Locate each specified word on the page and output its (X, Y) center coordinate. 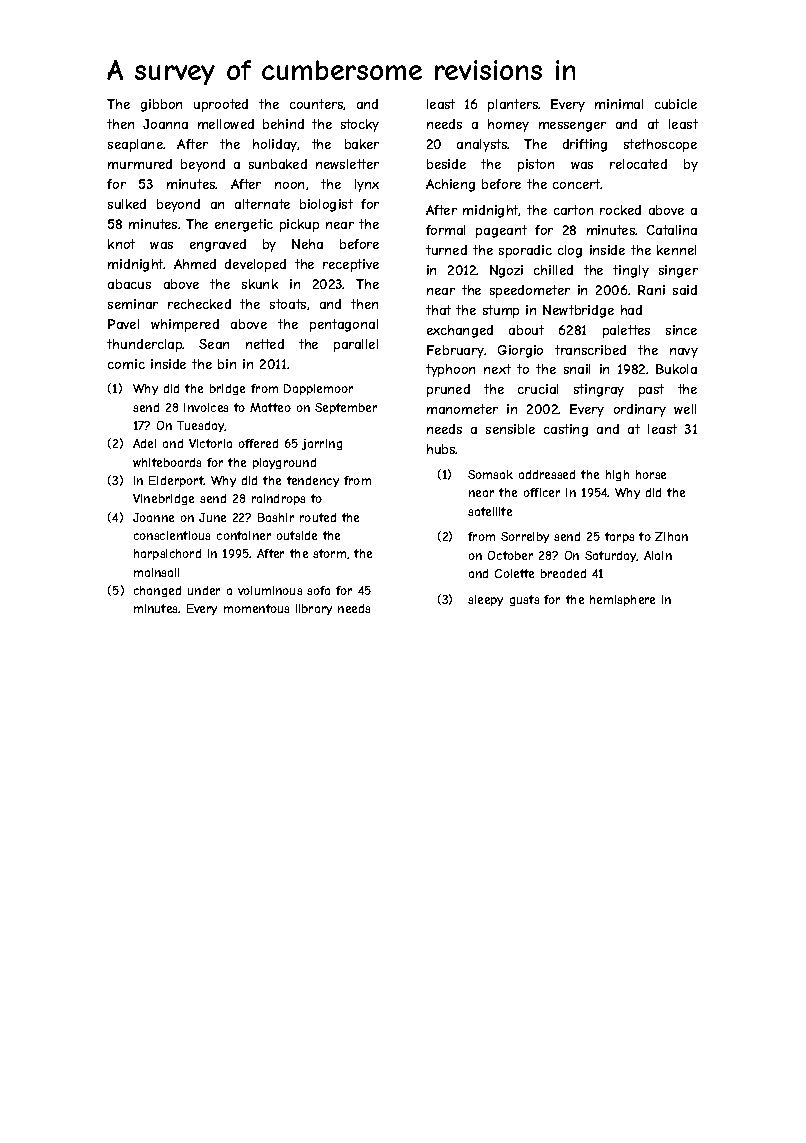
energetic (244, 225)
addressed (547, 474)
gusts (524, 600)
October (510, 555)
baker (362, 144)
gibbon (161, 105)
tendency (313, 481)
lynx (367, 185)
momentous (256, 608)
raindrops (278, 499)
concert (577, 184)
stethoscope (660, 145)
